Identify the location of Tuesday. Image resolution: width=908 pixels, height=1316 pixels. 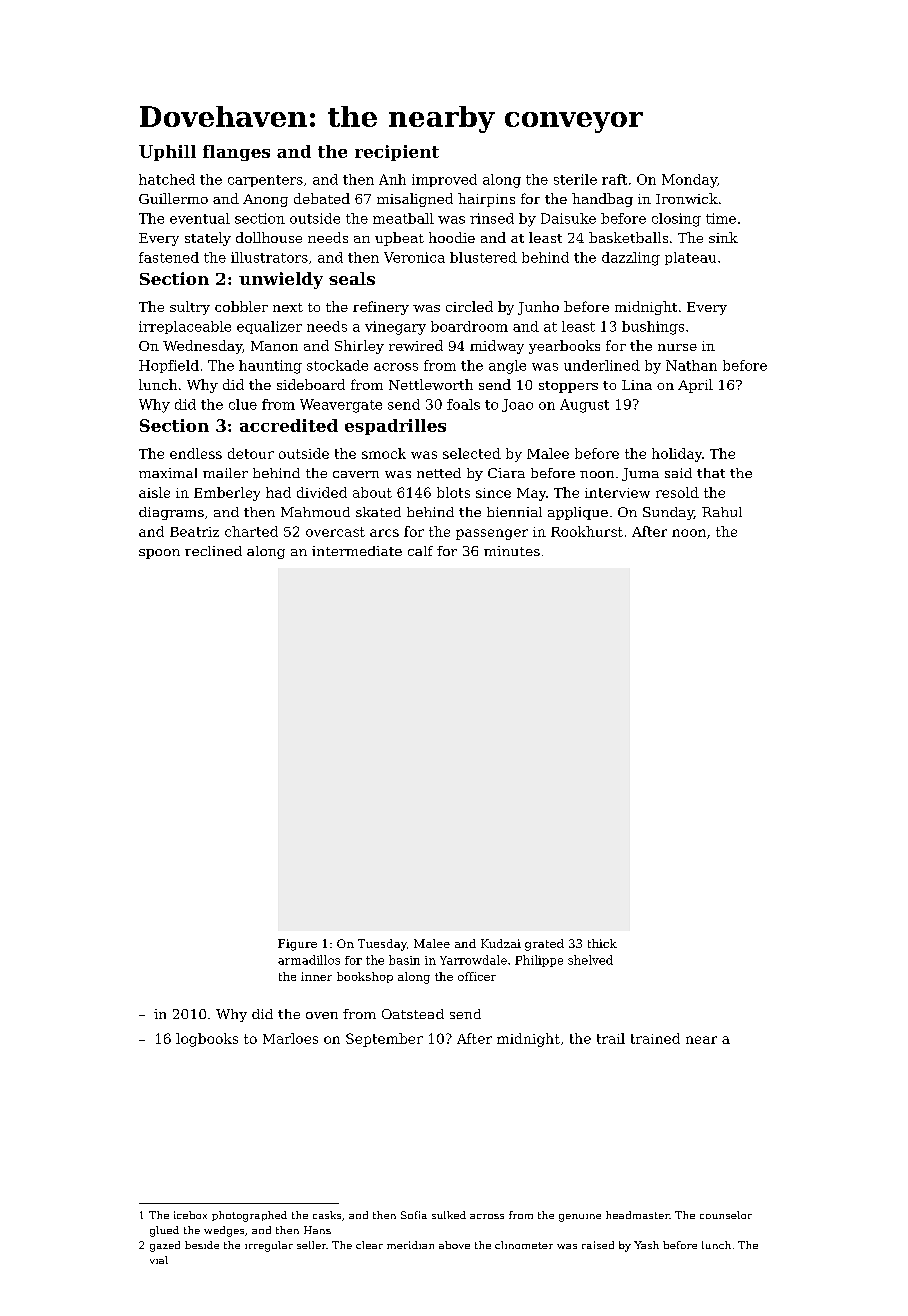
(382, 945).
